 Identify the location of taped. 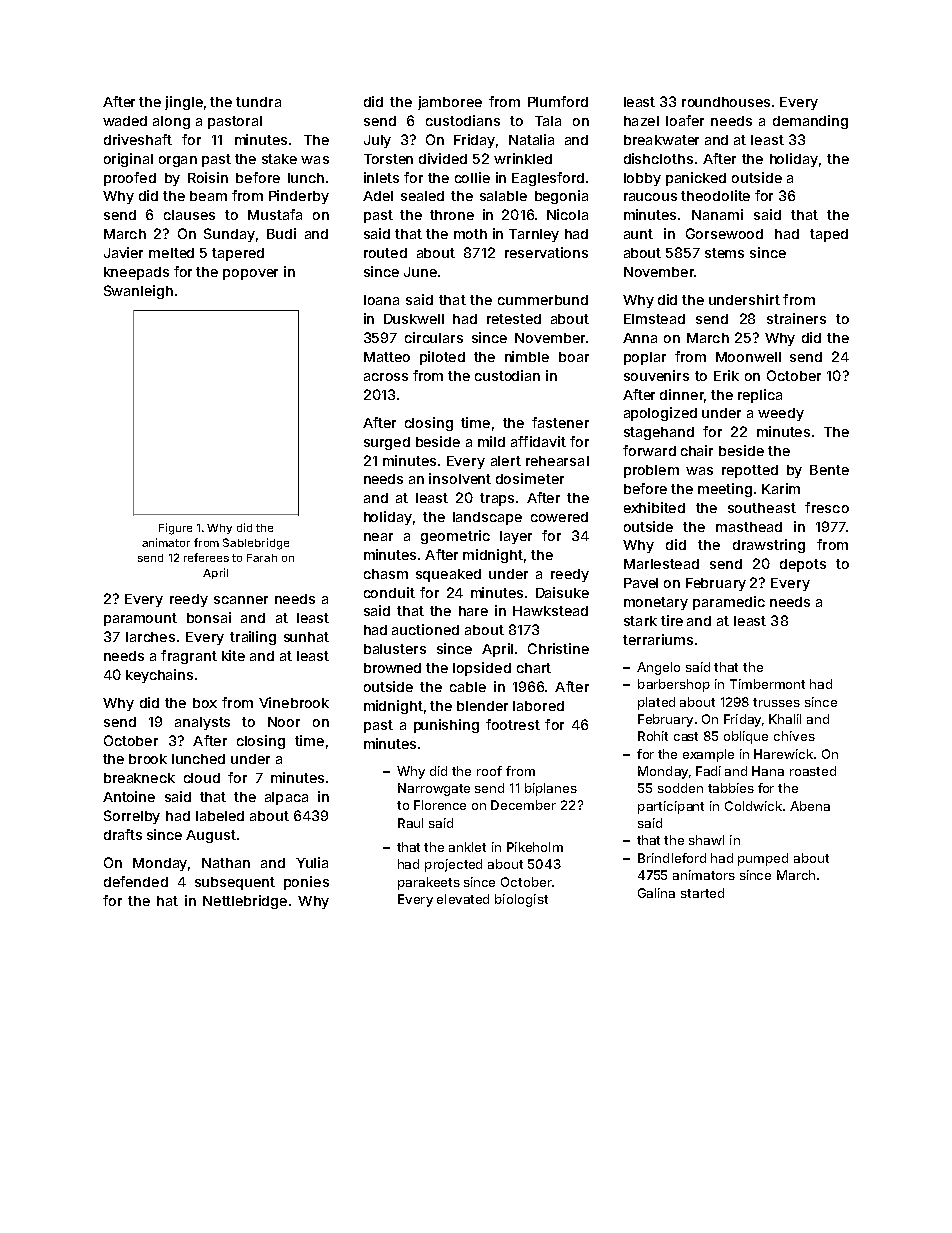
(829, 235).
